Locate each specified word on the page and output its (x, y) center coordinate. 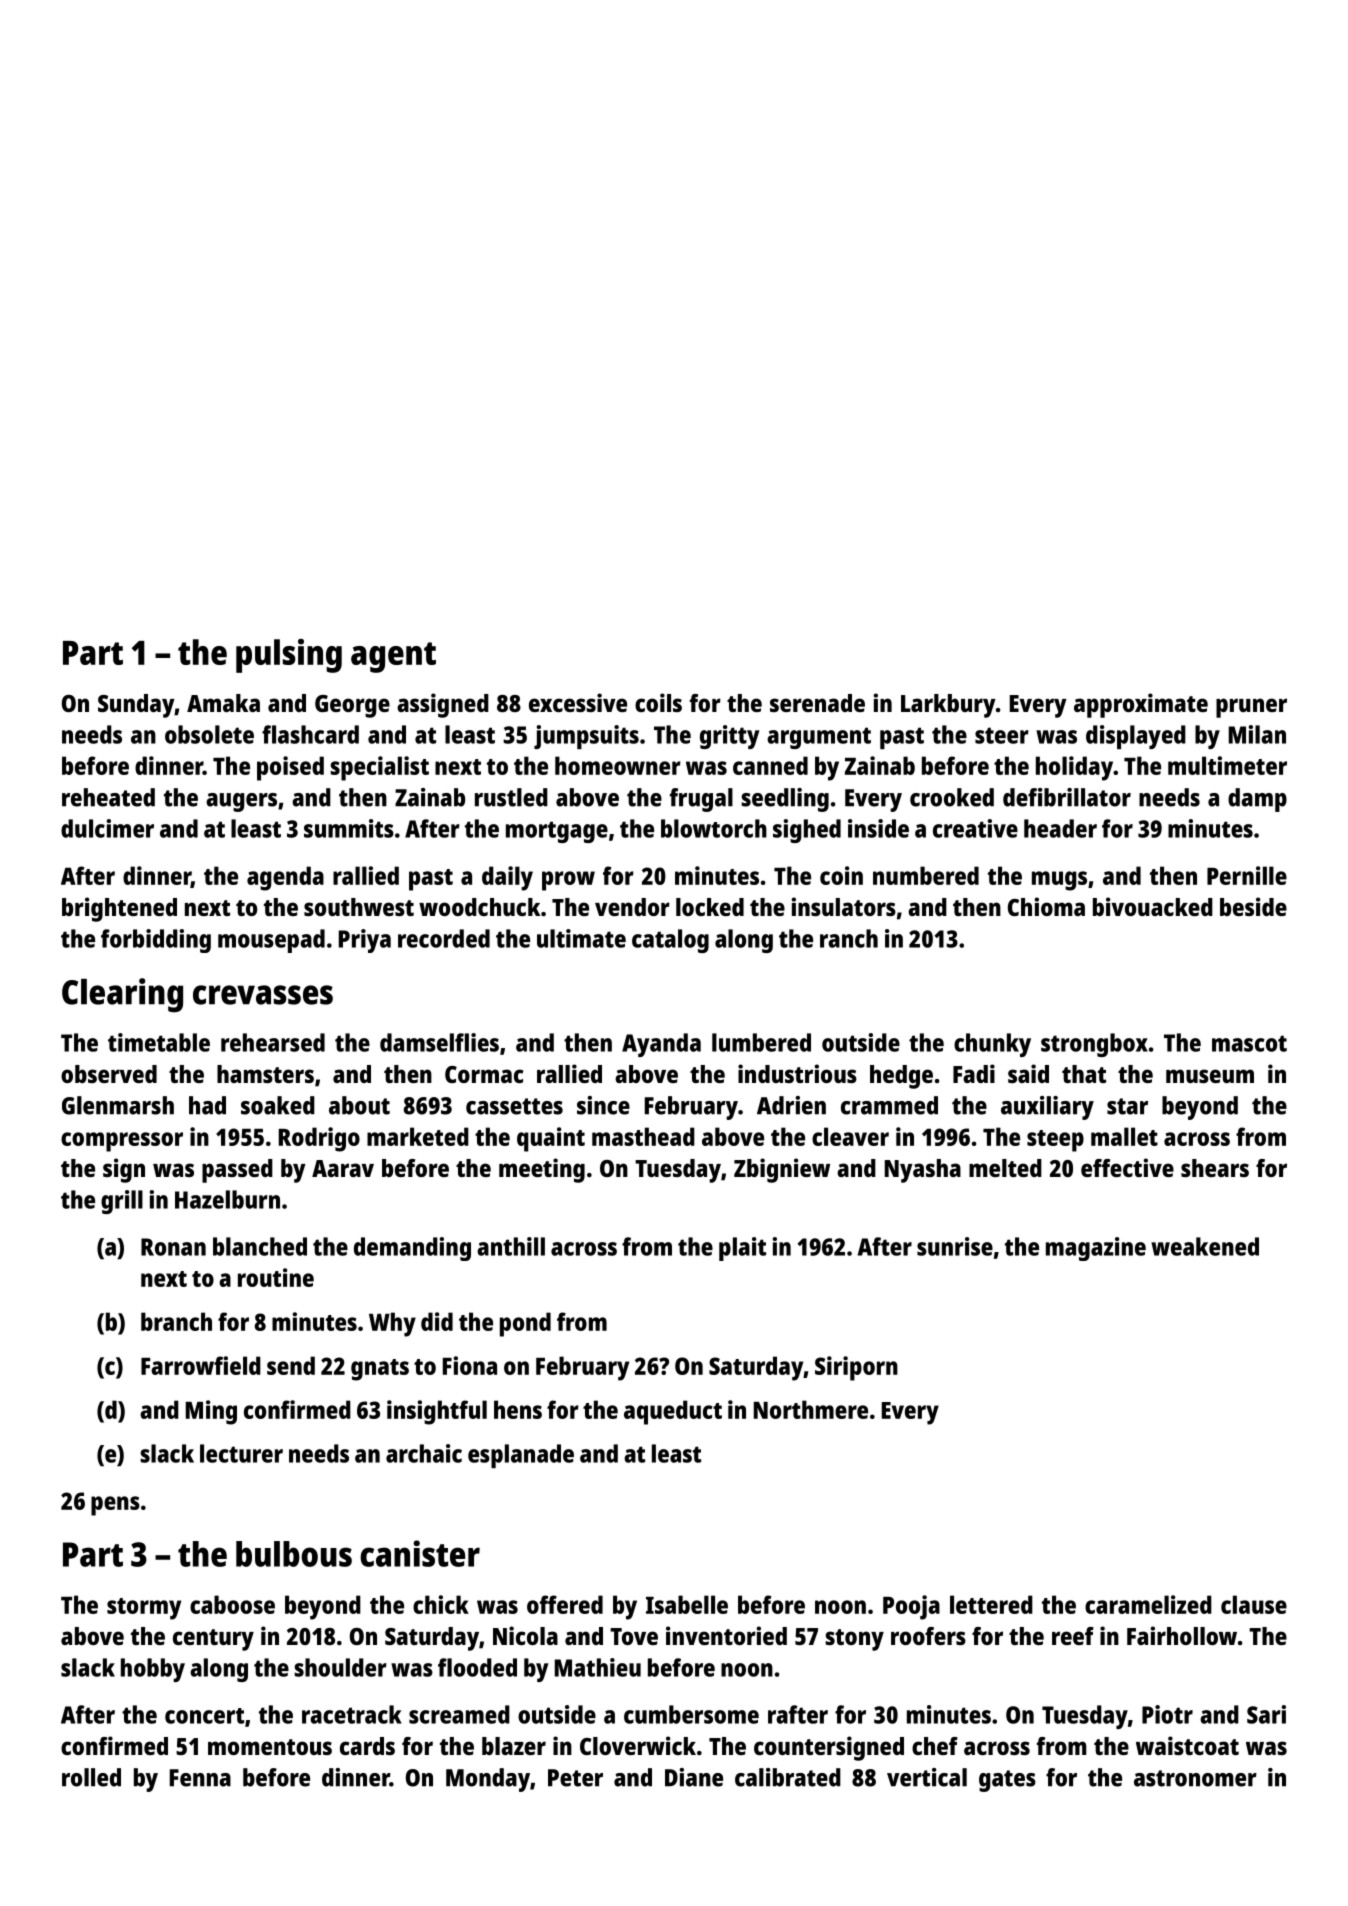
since (603, 1105)
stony (854, 1640)
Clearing (122, 995)
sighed (807, 831)
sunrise (955, 1246)
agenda (285, 878)
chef (935, 1746)
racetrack (352, 1714)
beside (1253, 906)
